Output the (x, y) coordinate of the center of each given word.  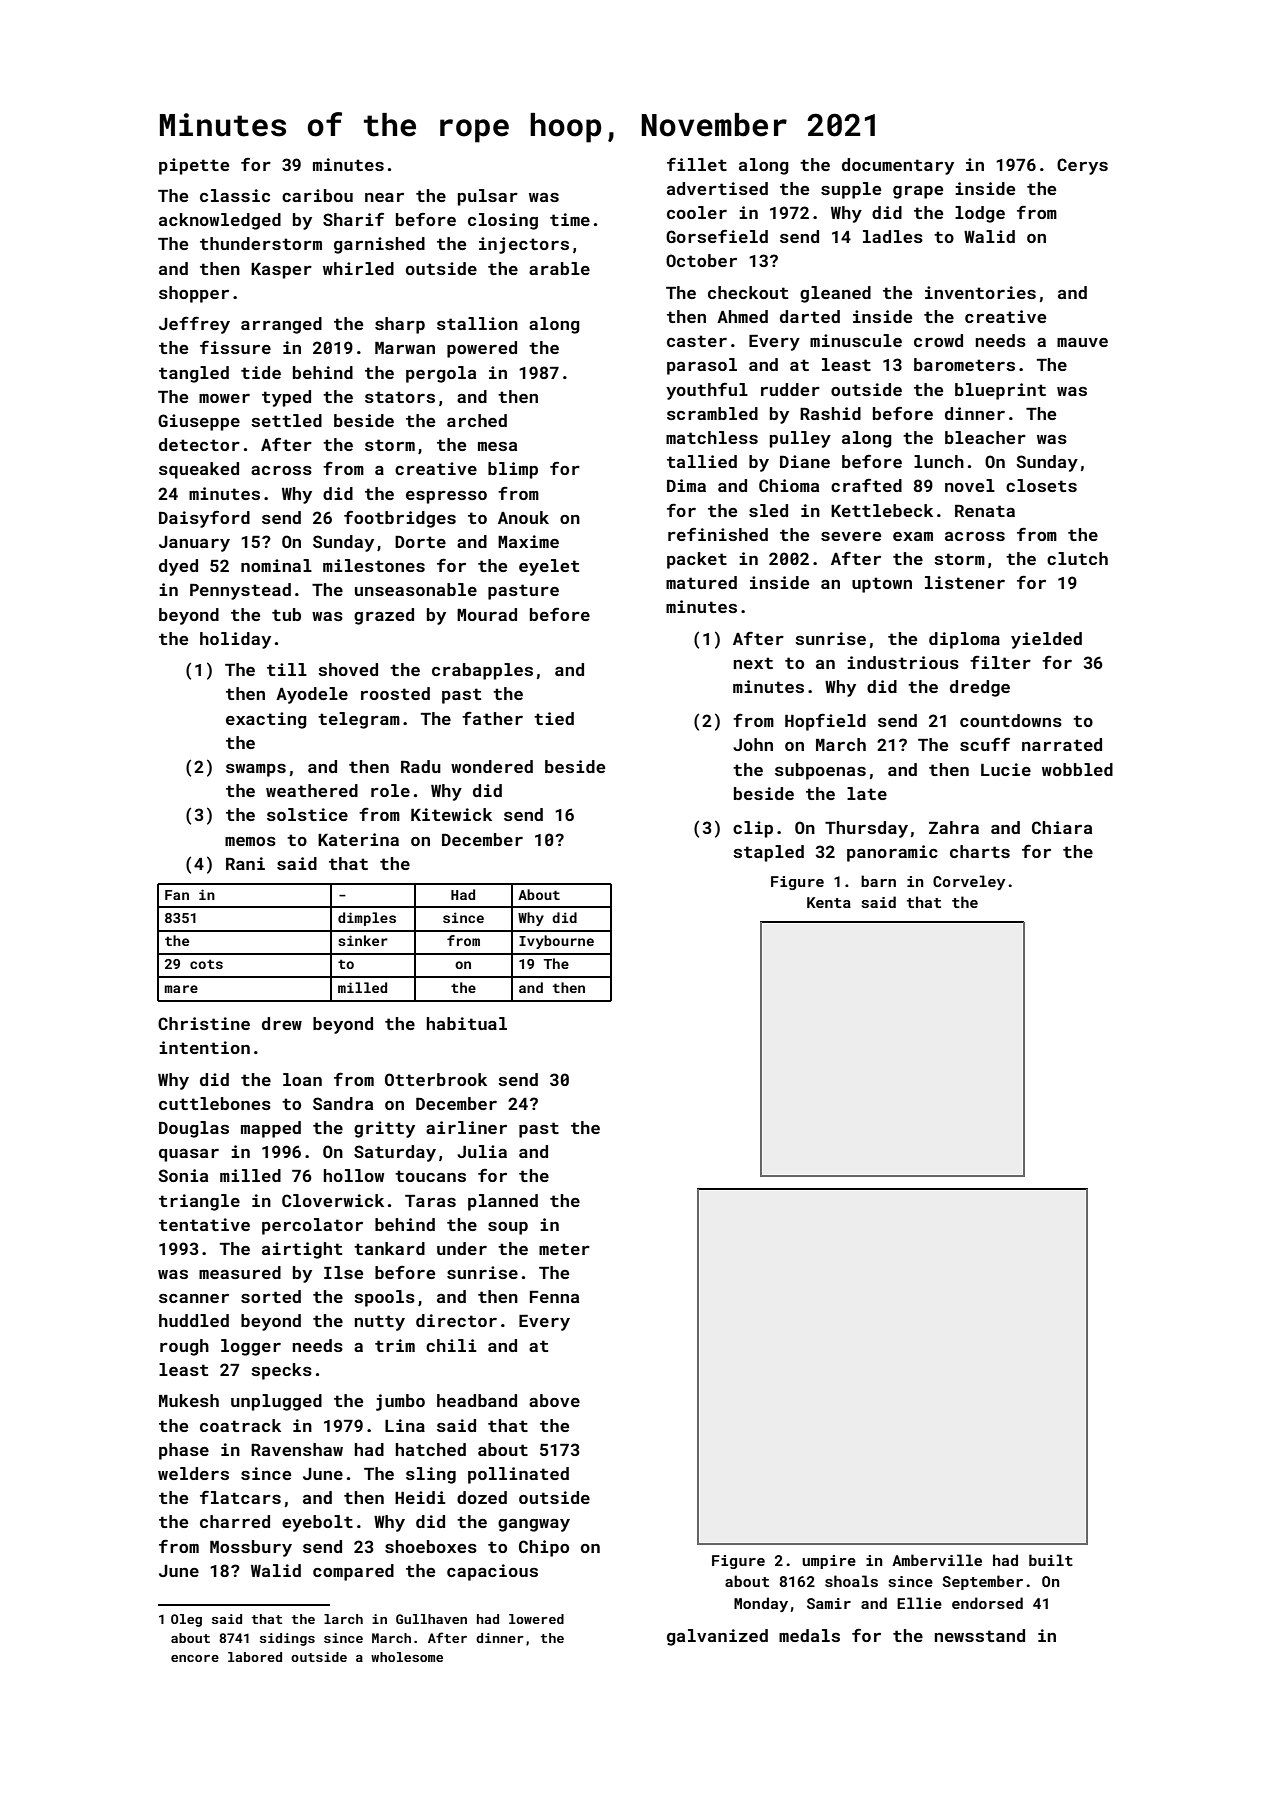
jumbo (400, 1402)
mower (224, 398)
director (456, 1320)
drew (282, 1023)
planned (503, 1202)
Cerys (1082, 166)
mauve (1082, 342)
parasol (702, 366)
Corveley (969, 882)
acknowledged (220, 221)
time (570, 219)
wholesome (407, 1657)
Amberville (937, 1560)
